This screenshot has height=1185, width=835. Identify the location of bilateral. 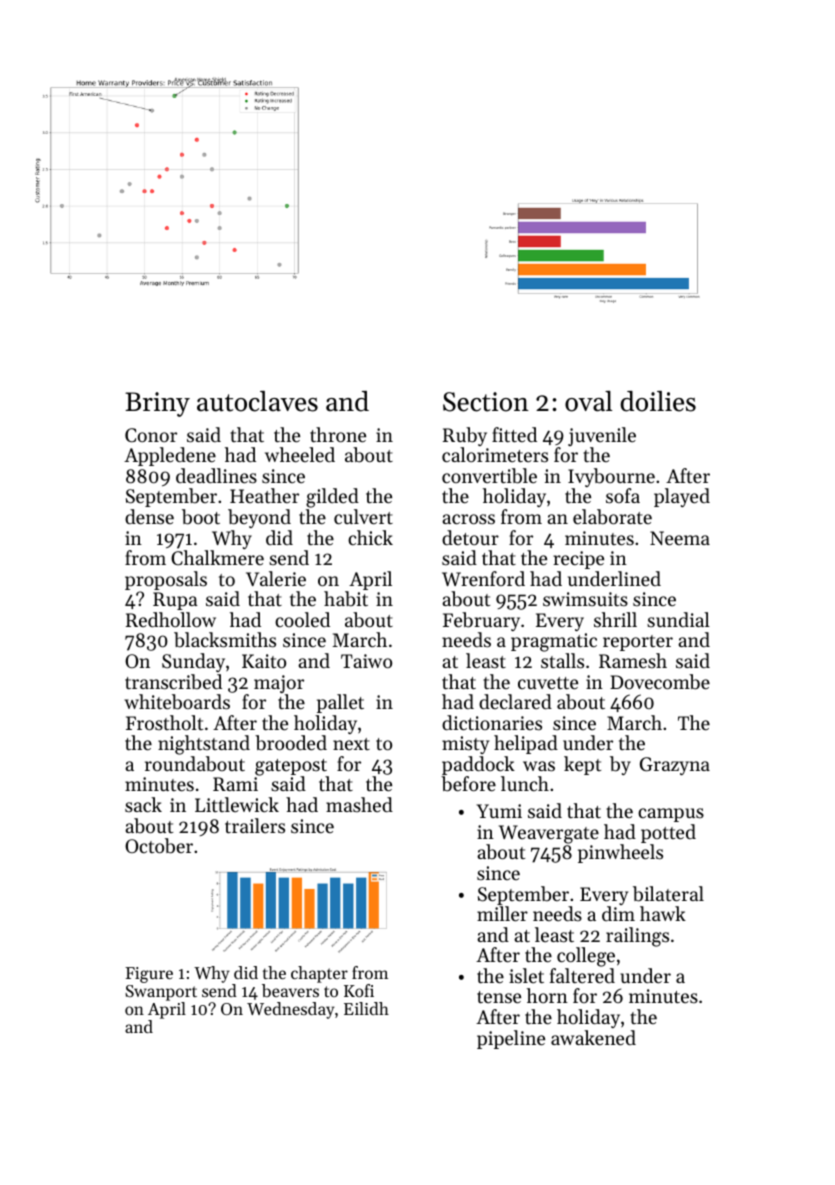
(668, 894).
